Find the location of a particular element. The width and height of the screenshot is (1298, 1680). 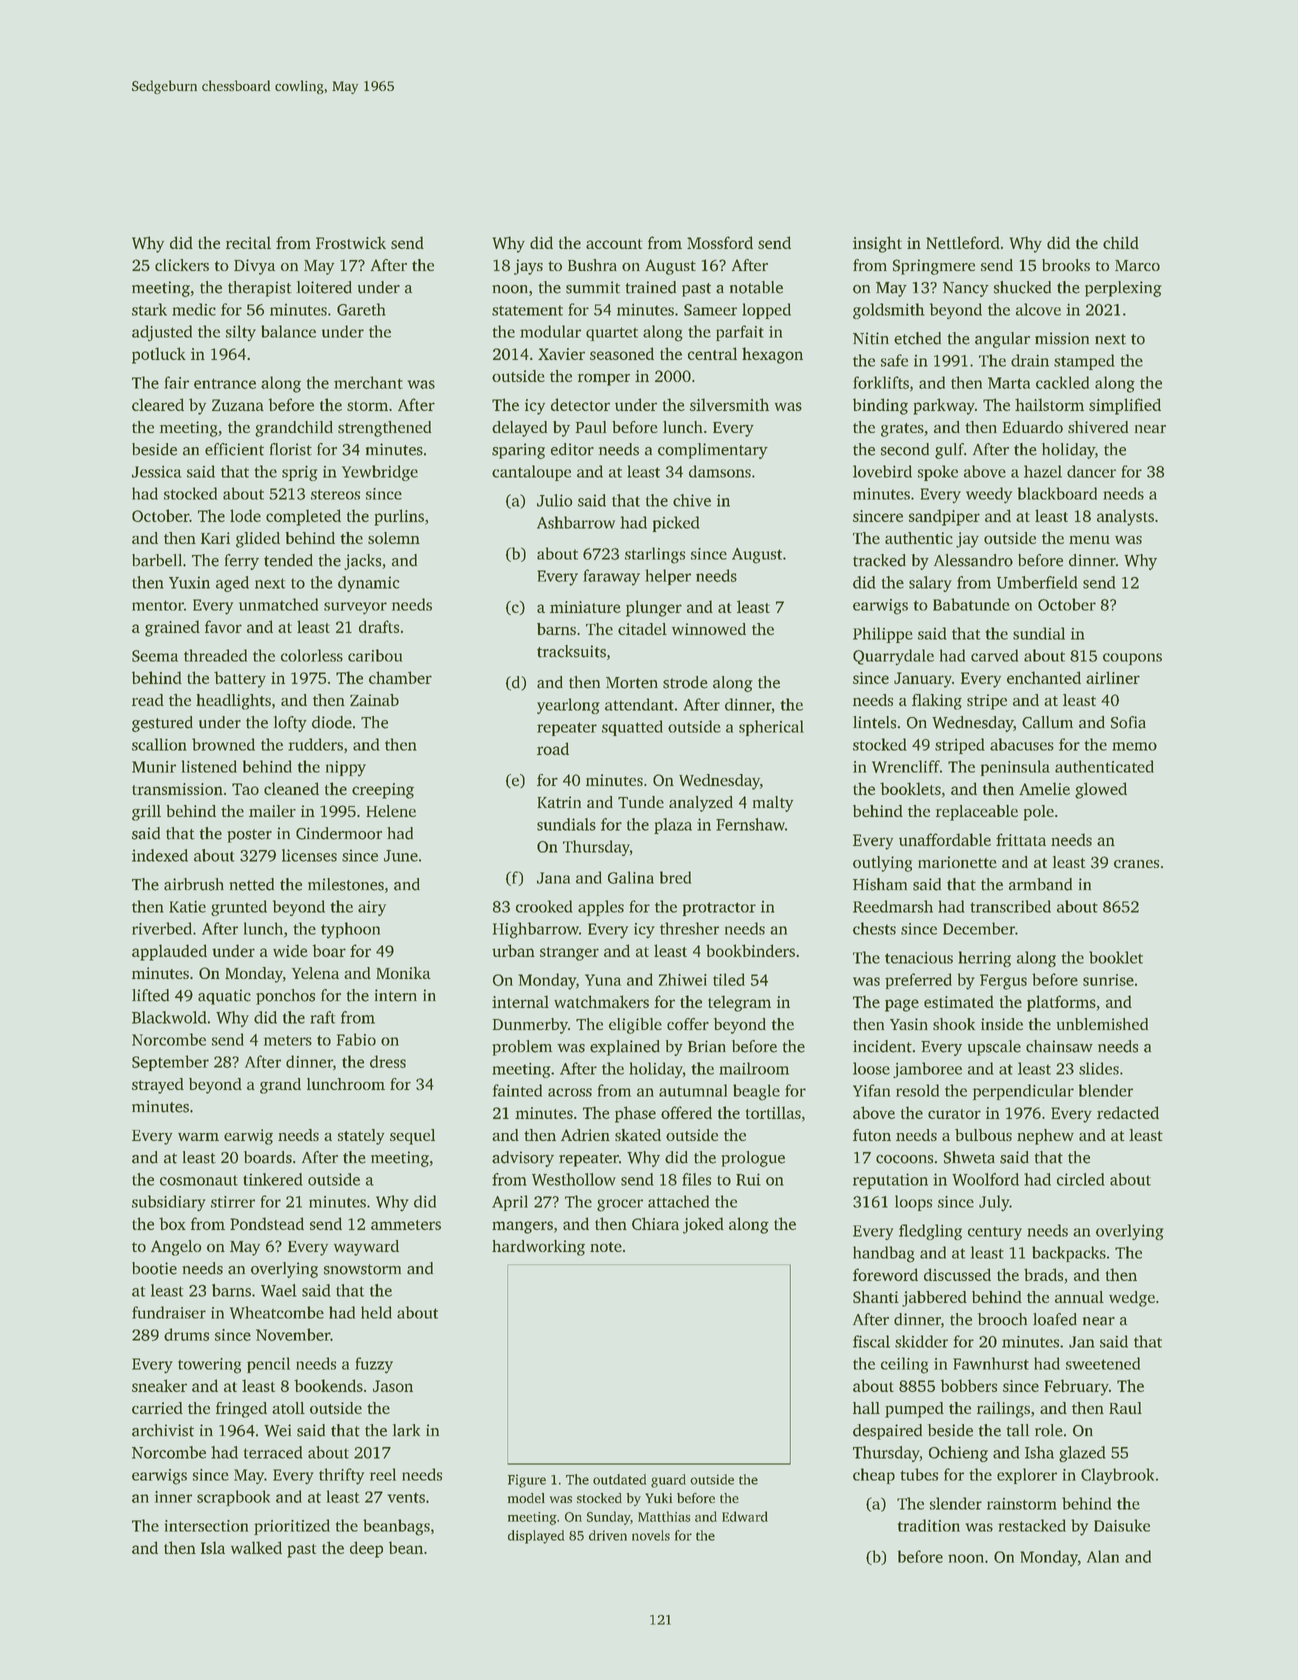

lofty is located at coordinates (290, 724).
